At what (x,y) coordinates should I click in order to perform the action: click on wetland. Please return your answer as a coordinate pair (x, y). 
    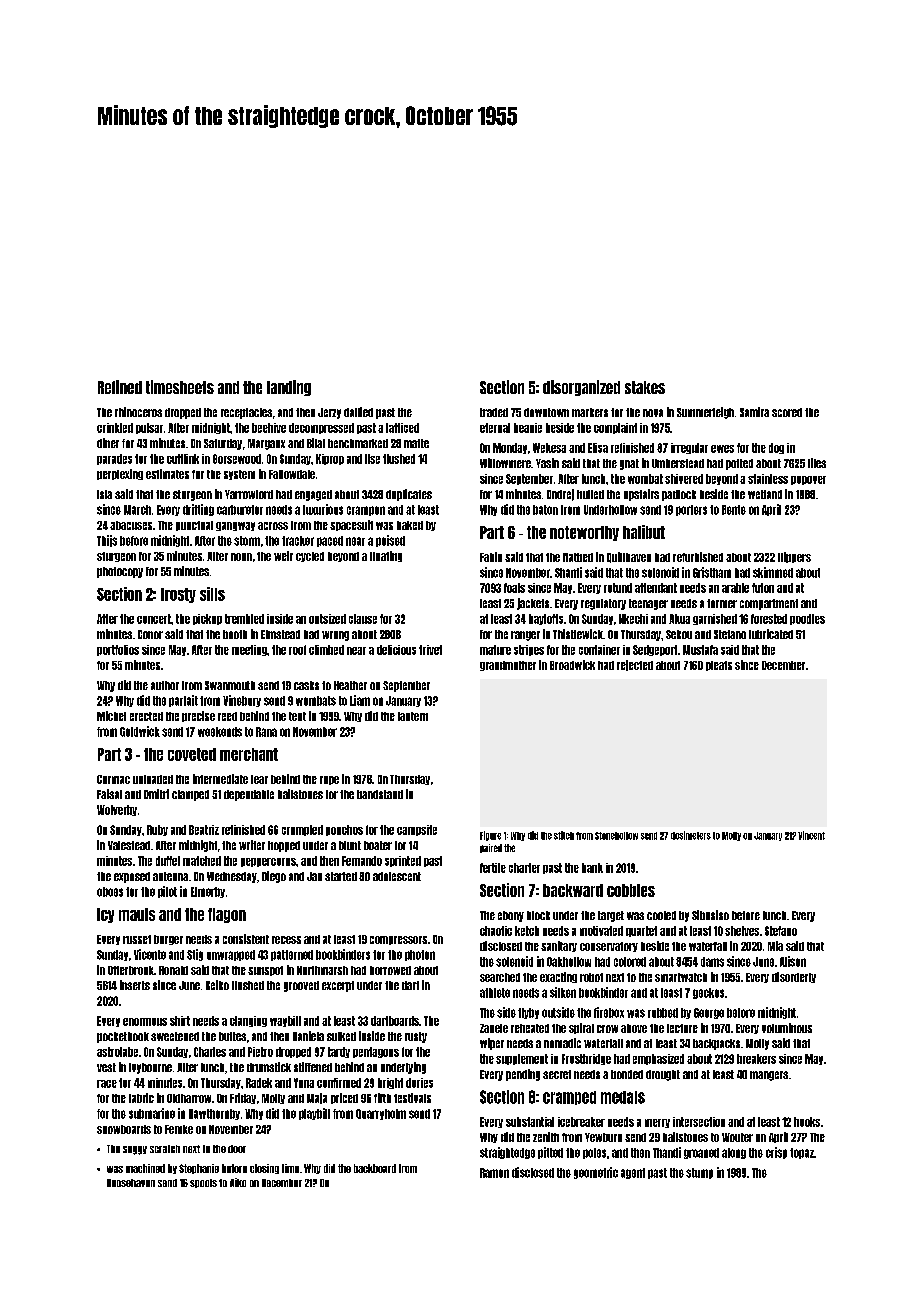
    Looking at the image, I should click on (765, 494).
